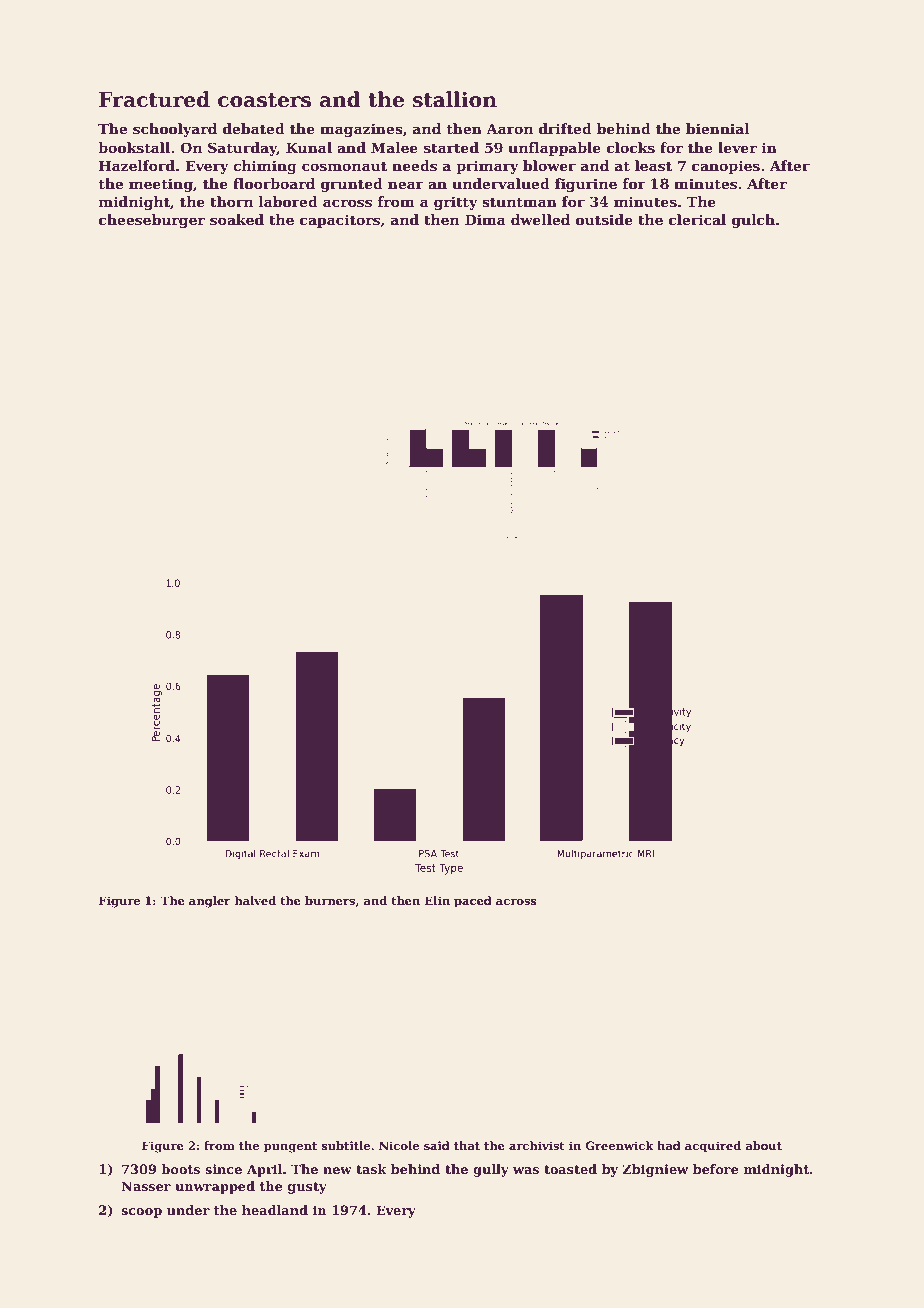 This page has width=924, height=1308. I want to click on Zbigniew, so click(655, 1170).
